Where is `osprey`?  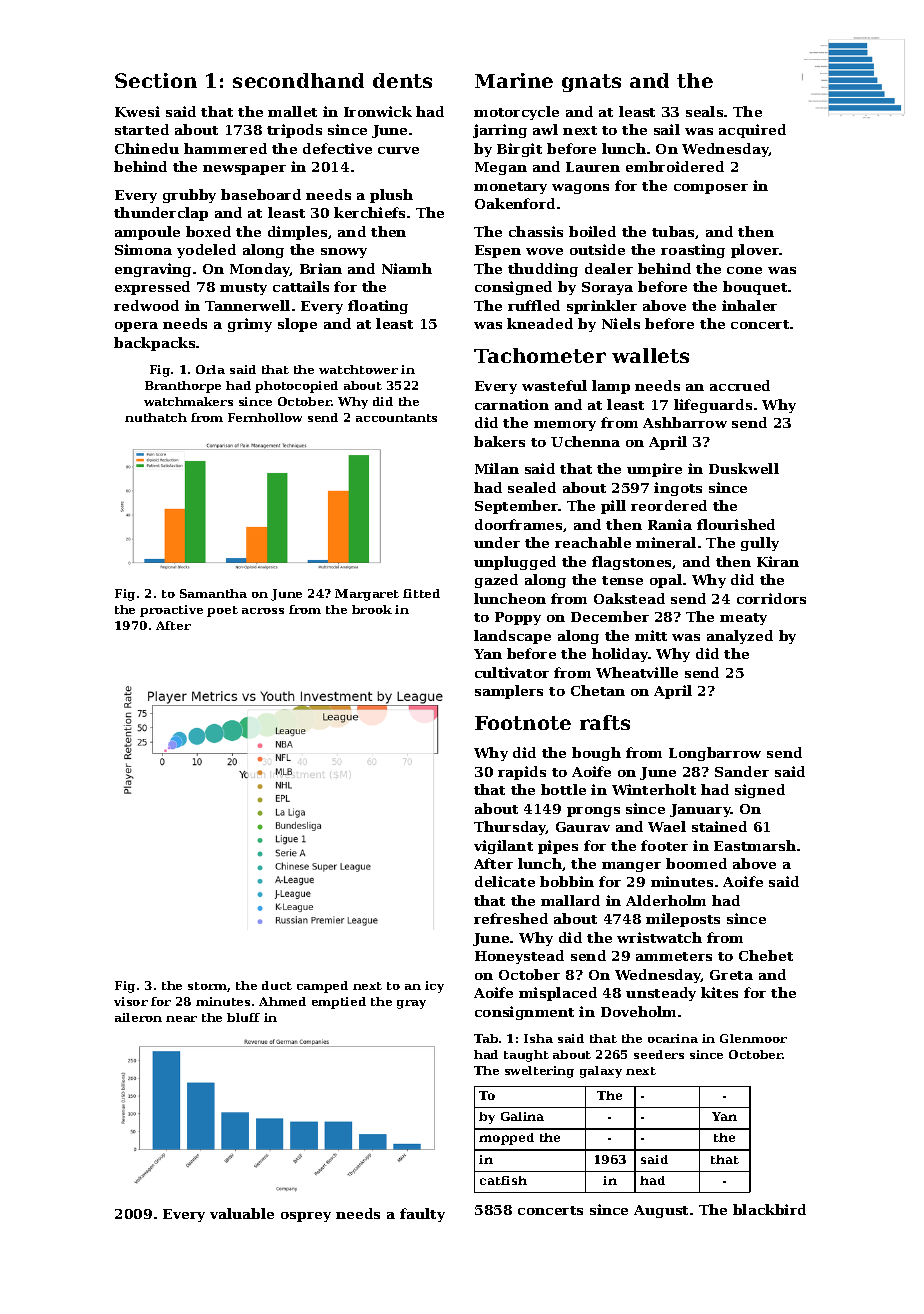
osprey is located at coordinates (306, 1217).
